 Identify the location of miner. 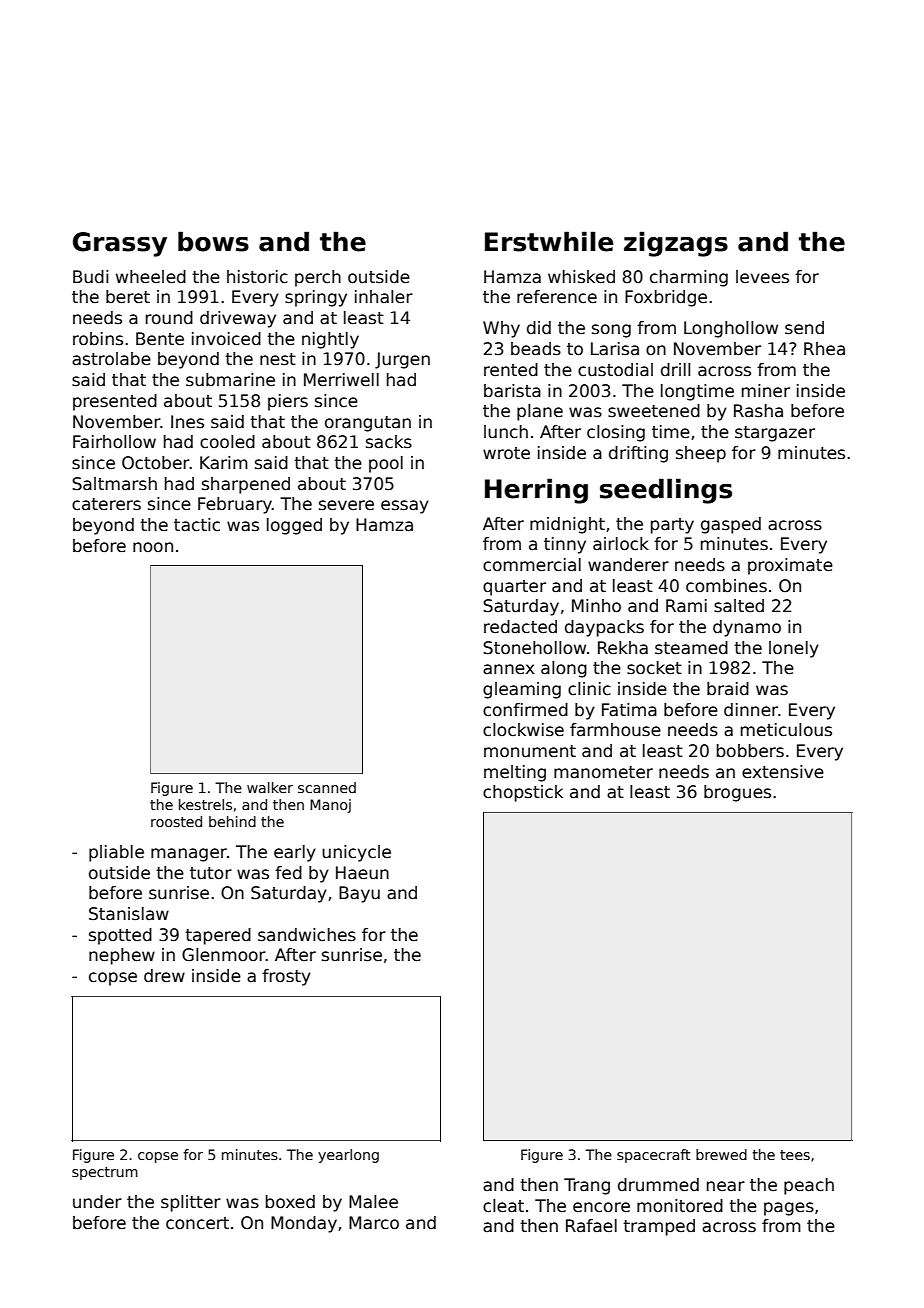
(766, 390).
